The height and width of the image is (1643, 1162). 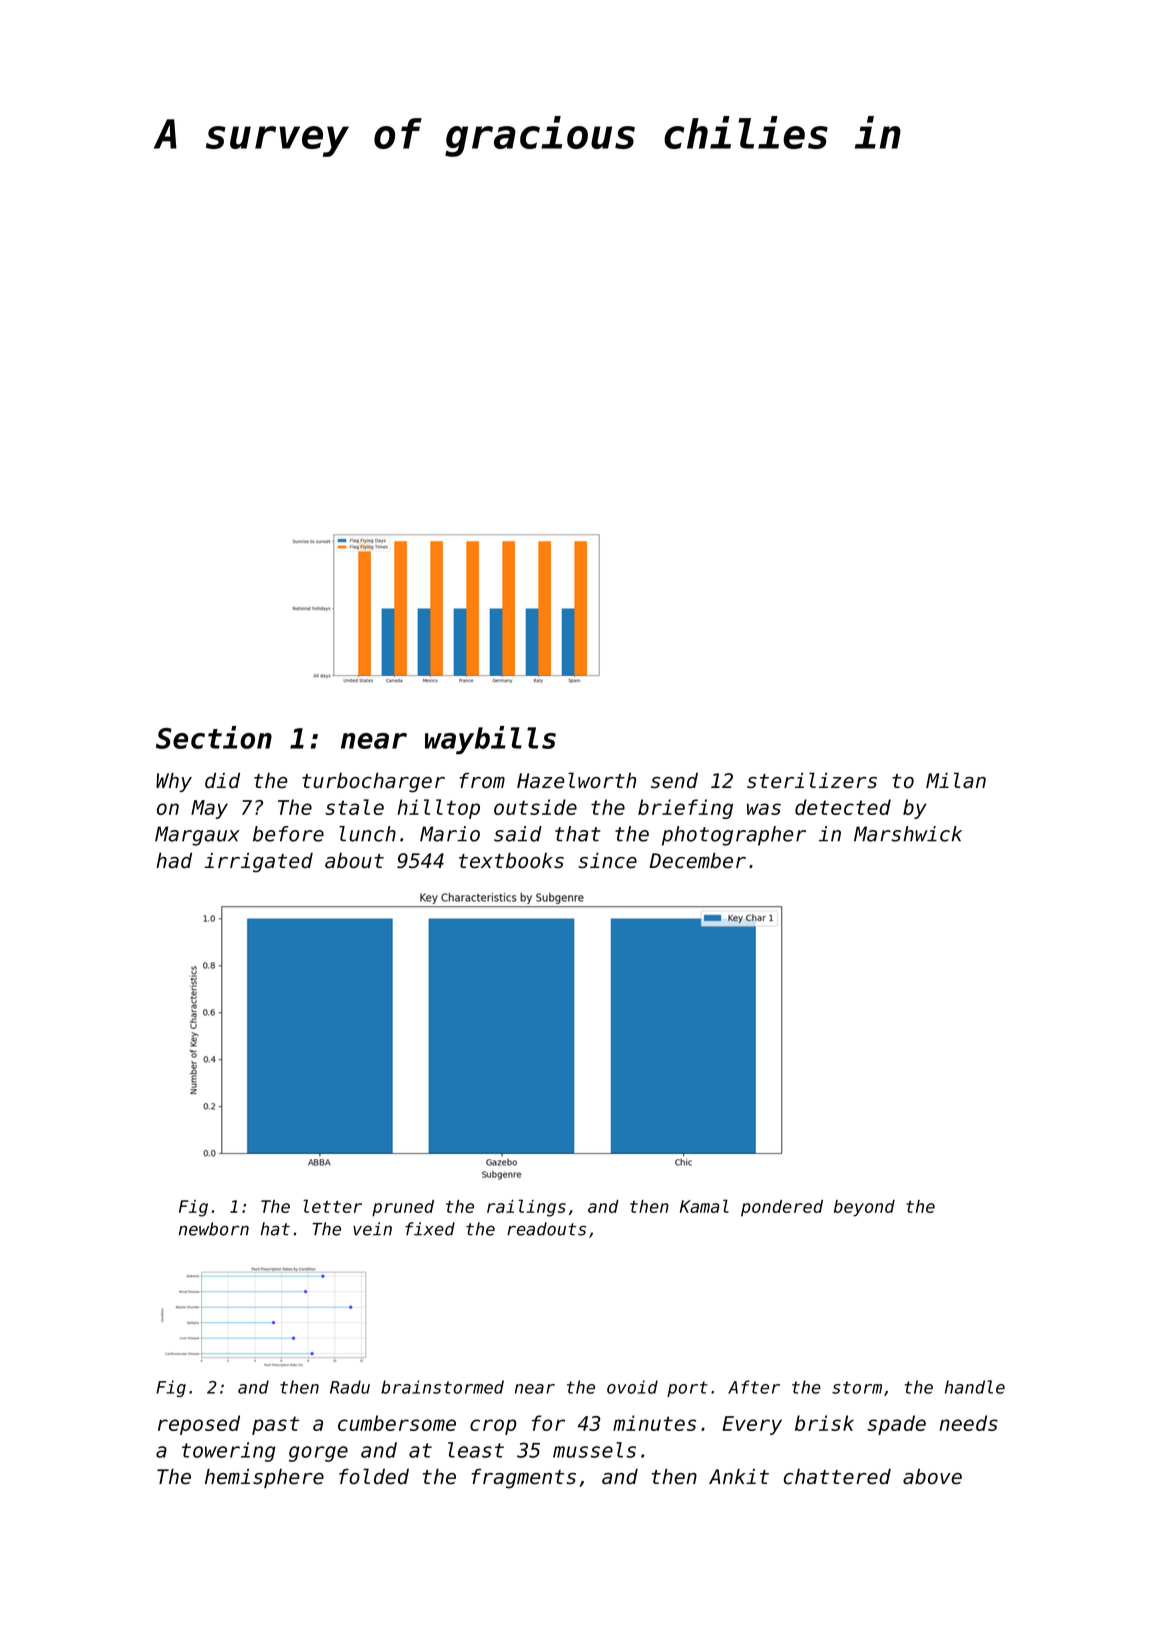 I want to click on letter, so click(x=332, y=1206).
